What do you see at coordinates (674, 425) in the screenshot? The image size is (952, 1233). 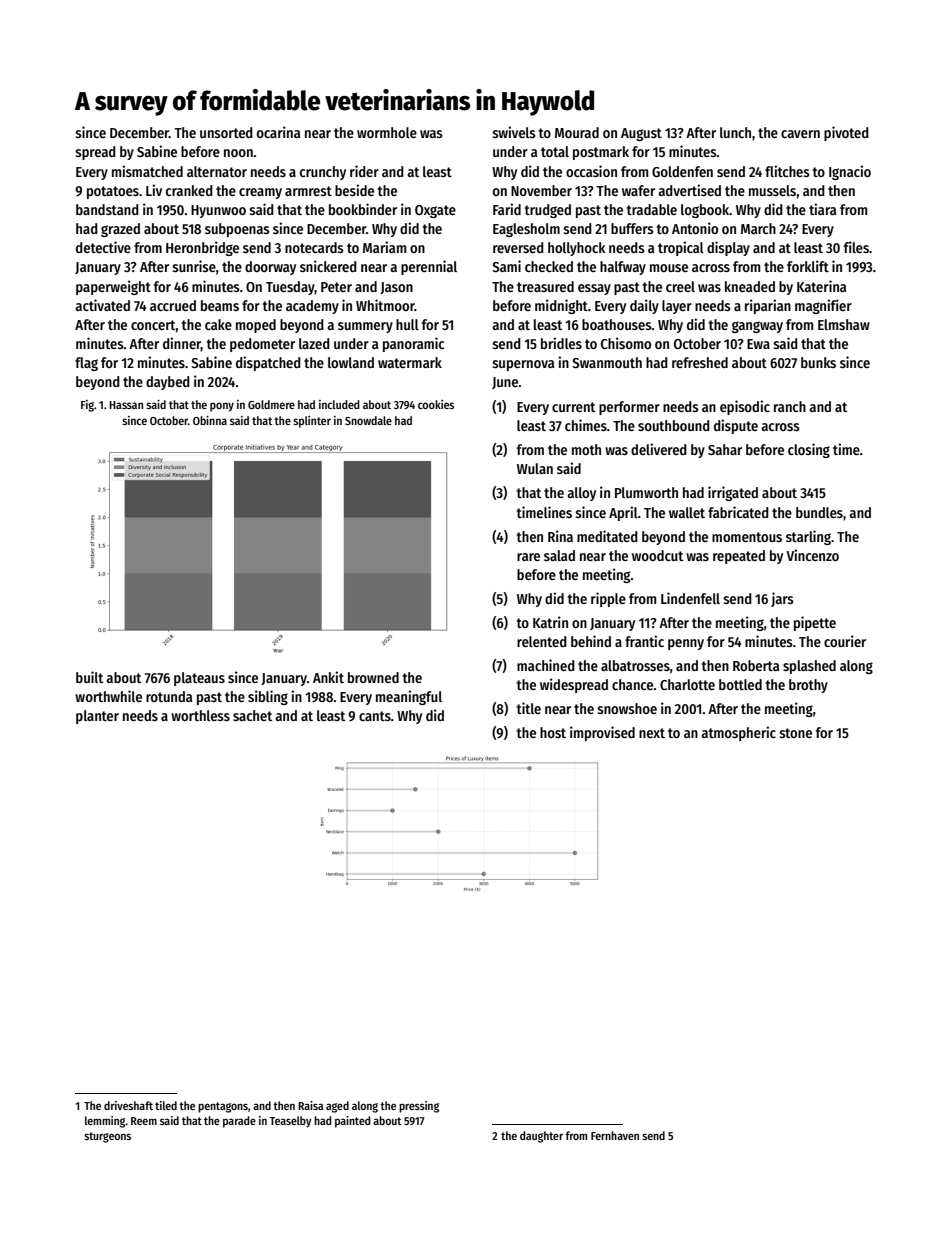 I see `southbound` at bounding box center [674, 425].
